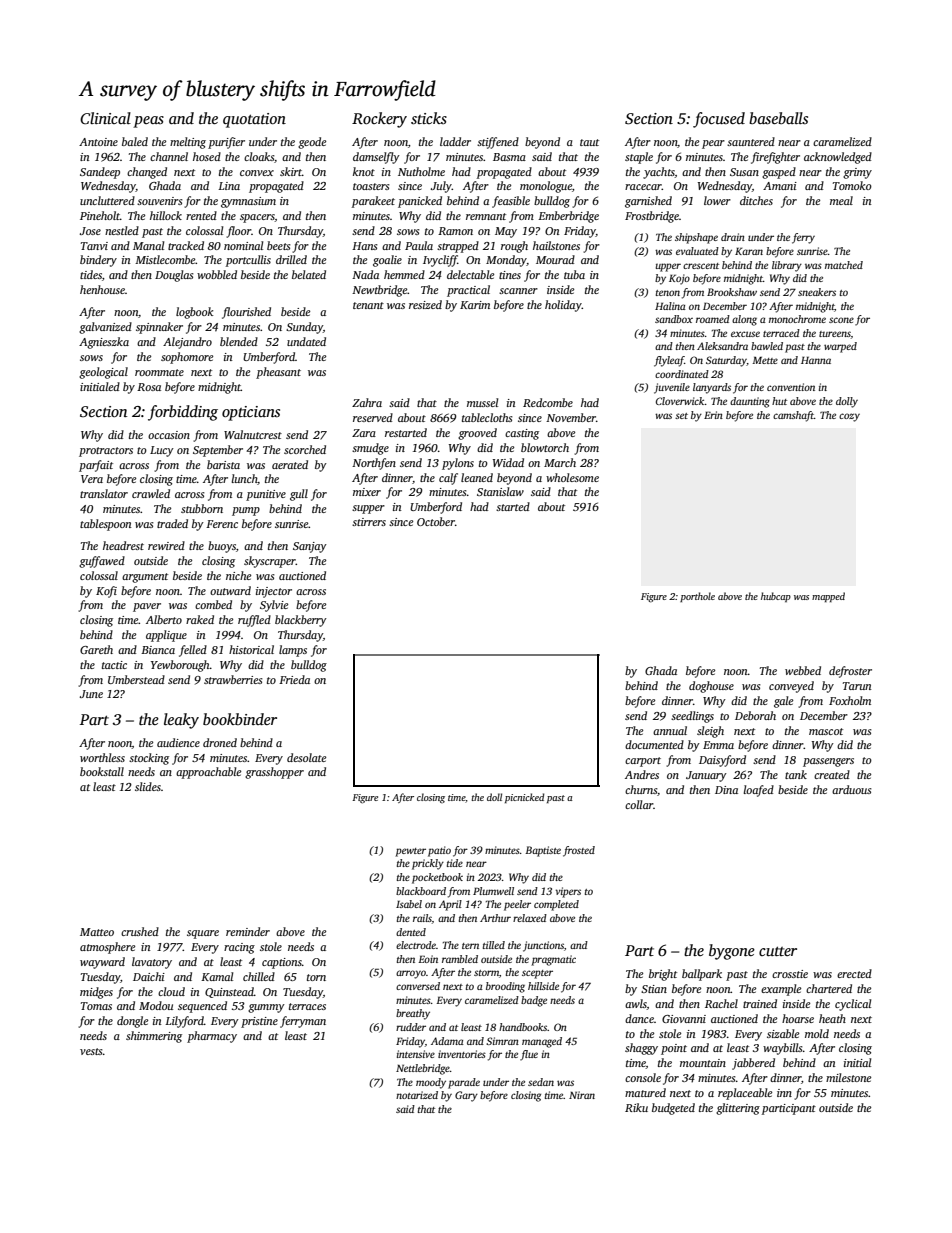 The height and width of the document is (1233, 952). What do you see at coordinates (524, 798) in the document?
I see `picnicked` at bounding box center [524, 798].
